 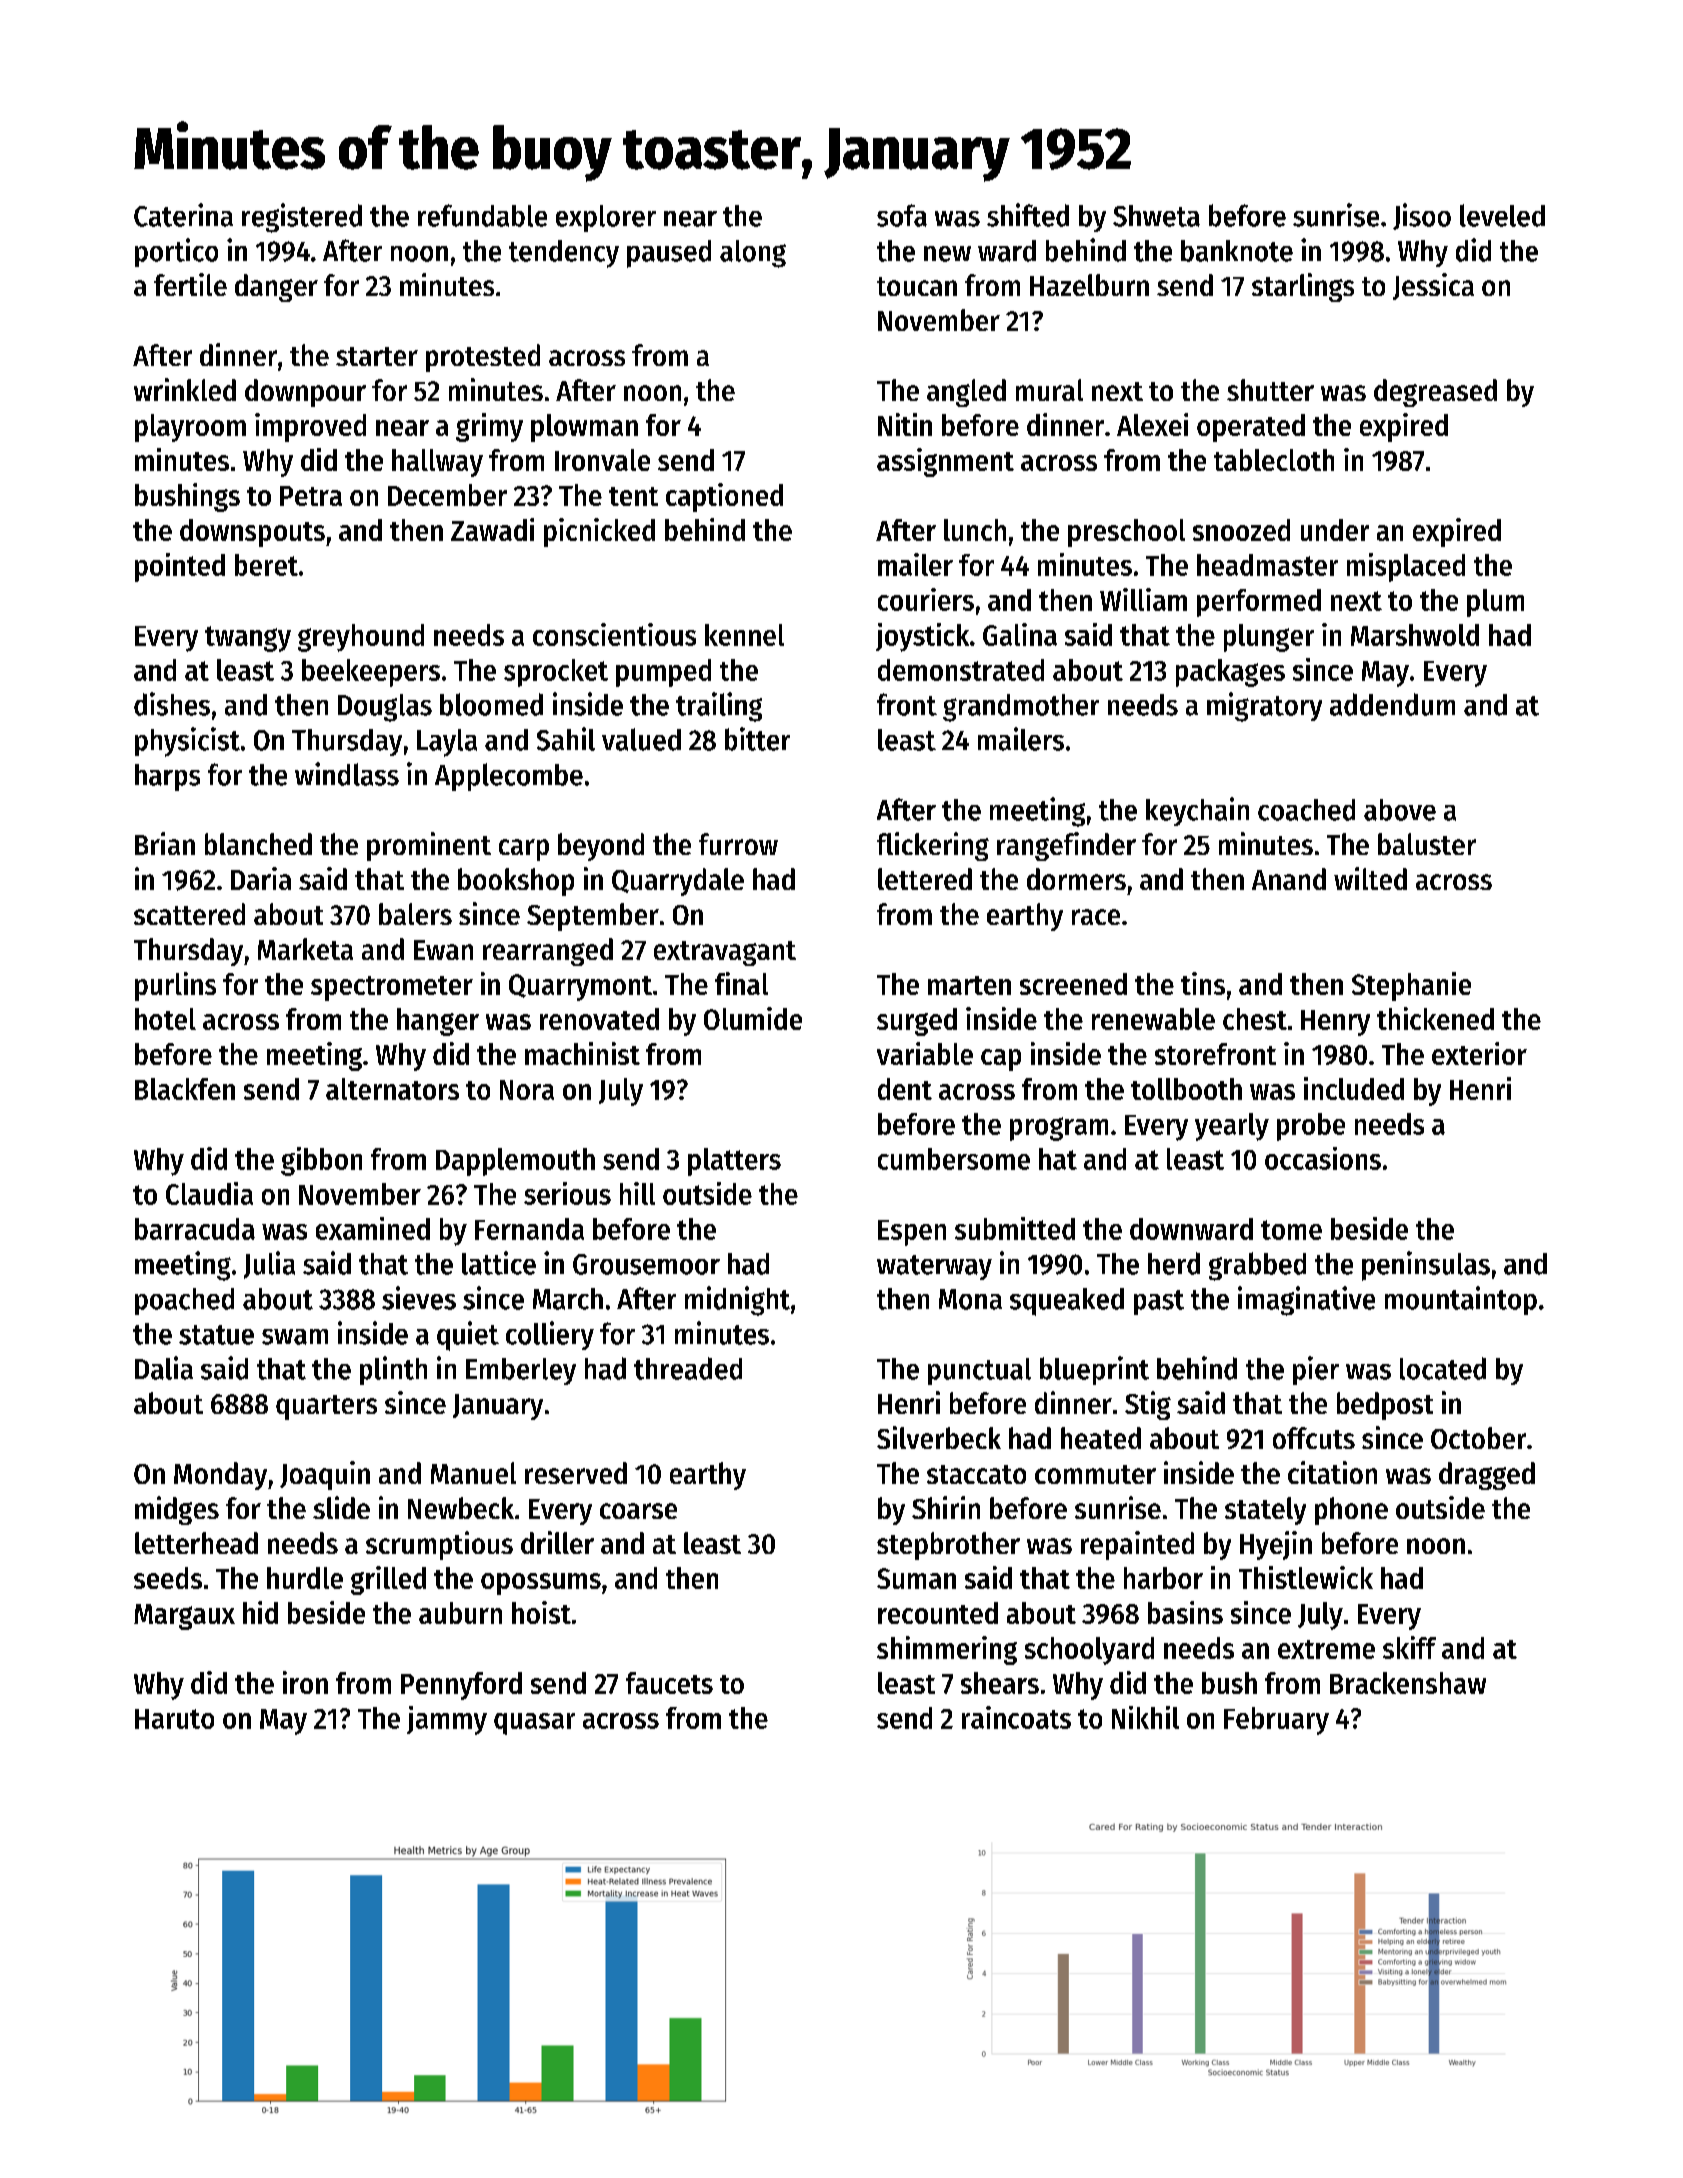 I want to click on tome, so click(x=1291, y=1230).
